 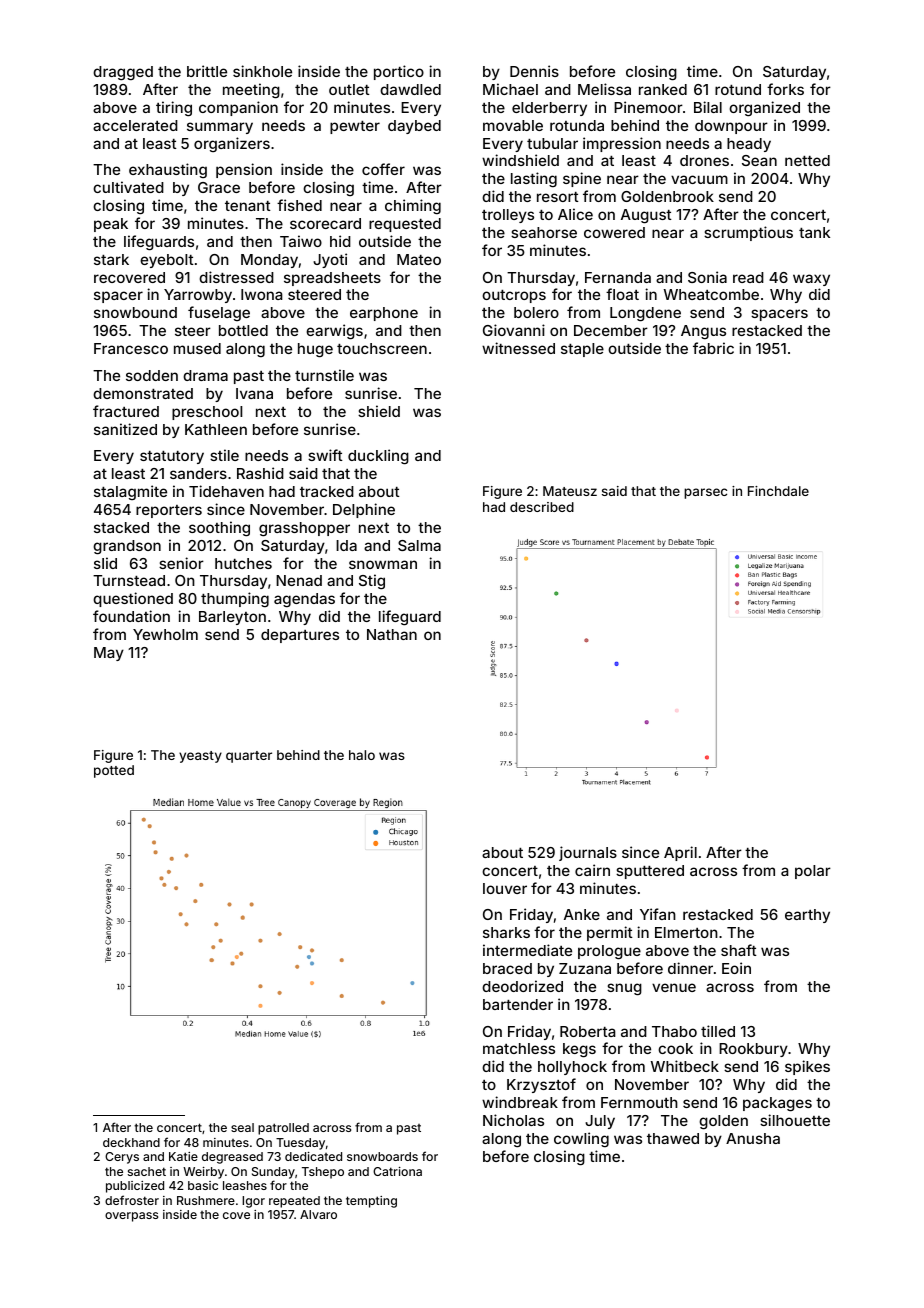 What do you see at coordinates (705, 493) in the image?
I see `parsec` at bounding box center [705, 493].
